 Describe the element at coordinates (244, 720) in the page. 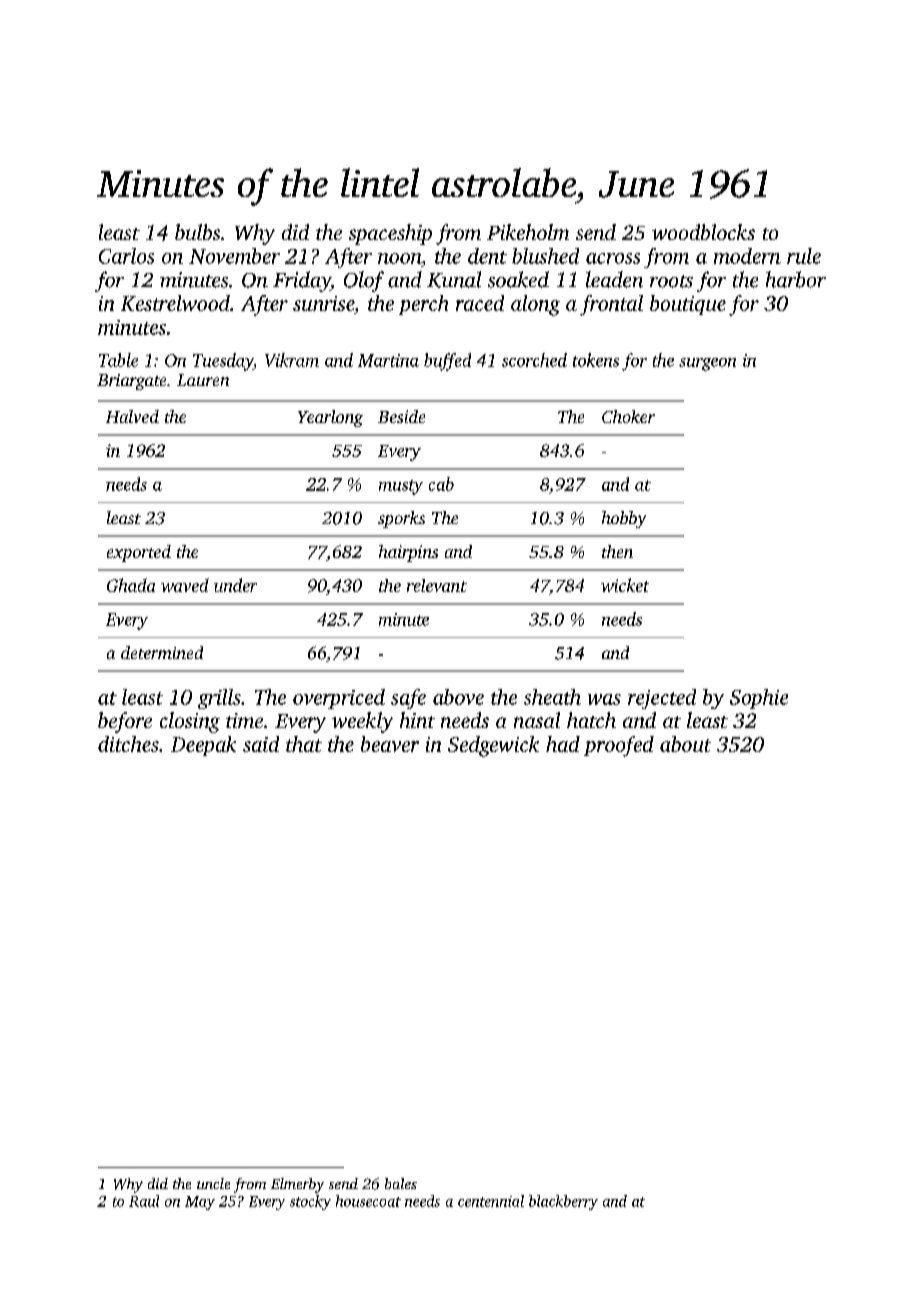

I see `time` at that location.
